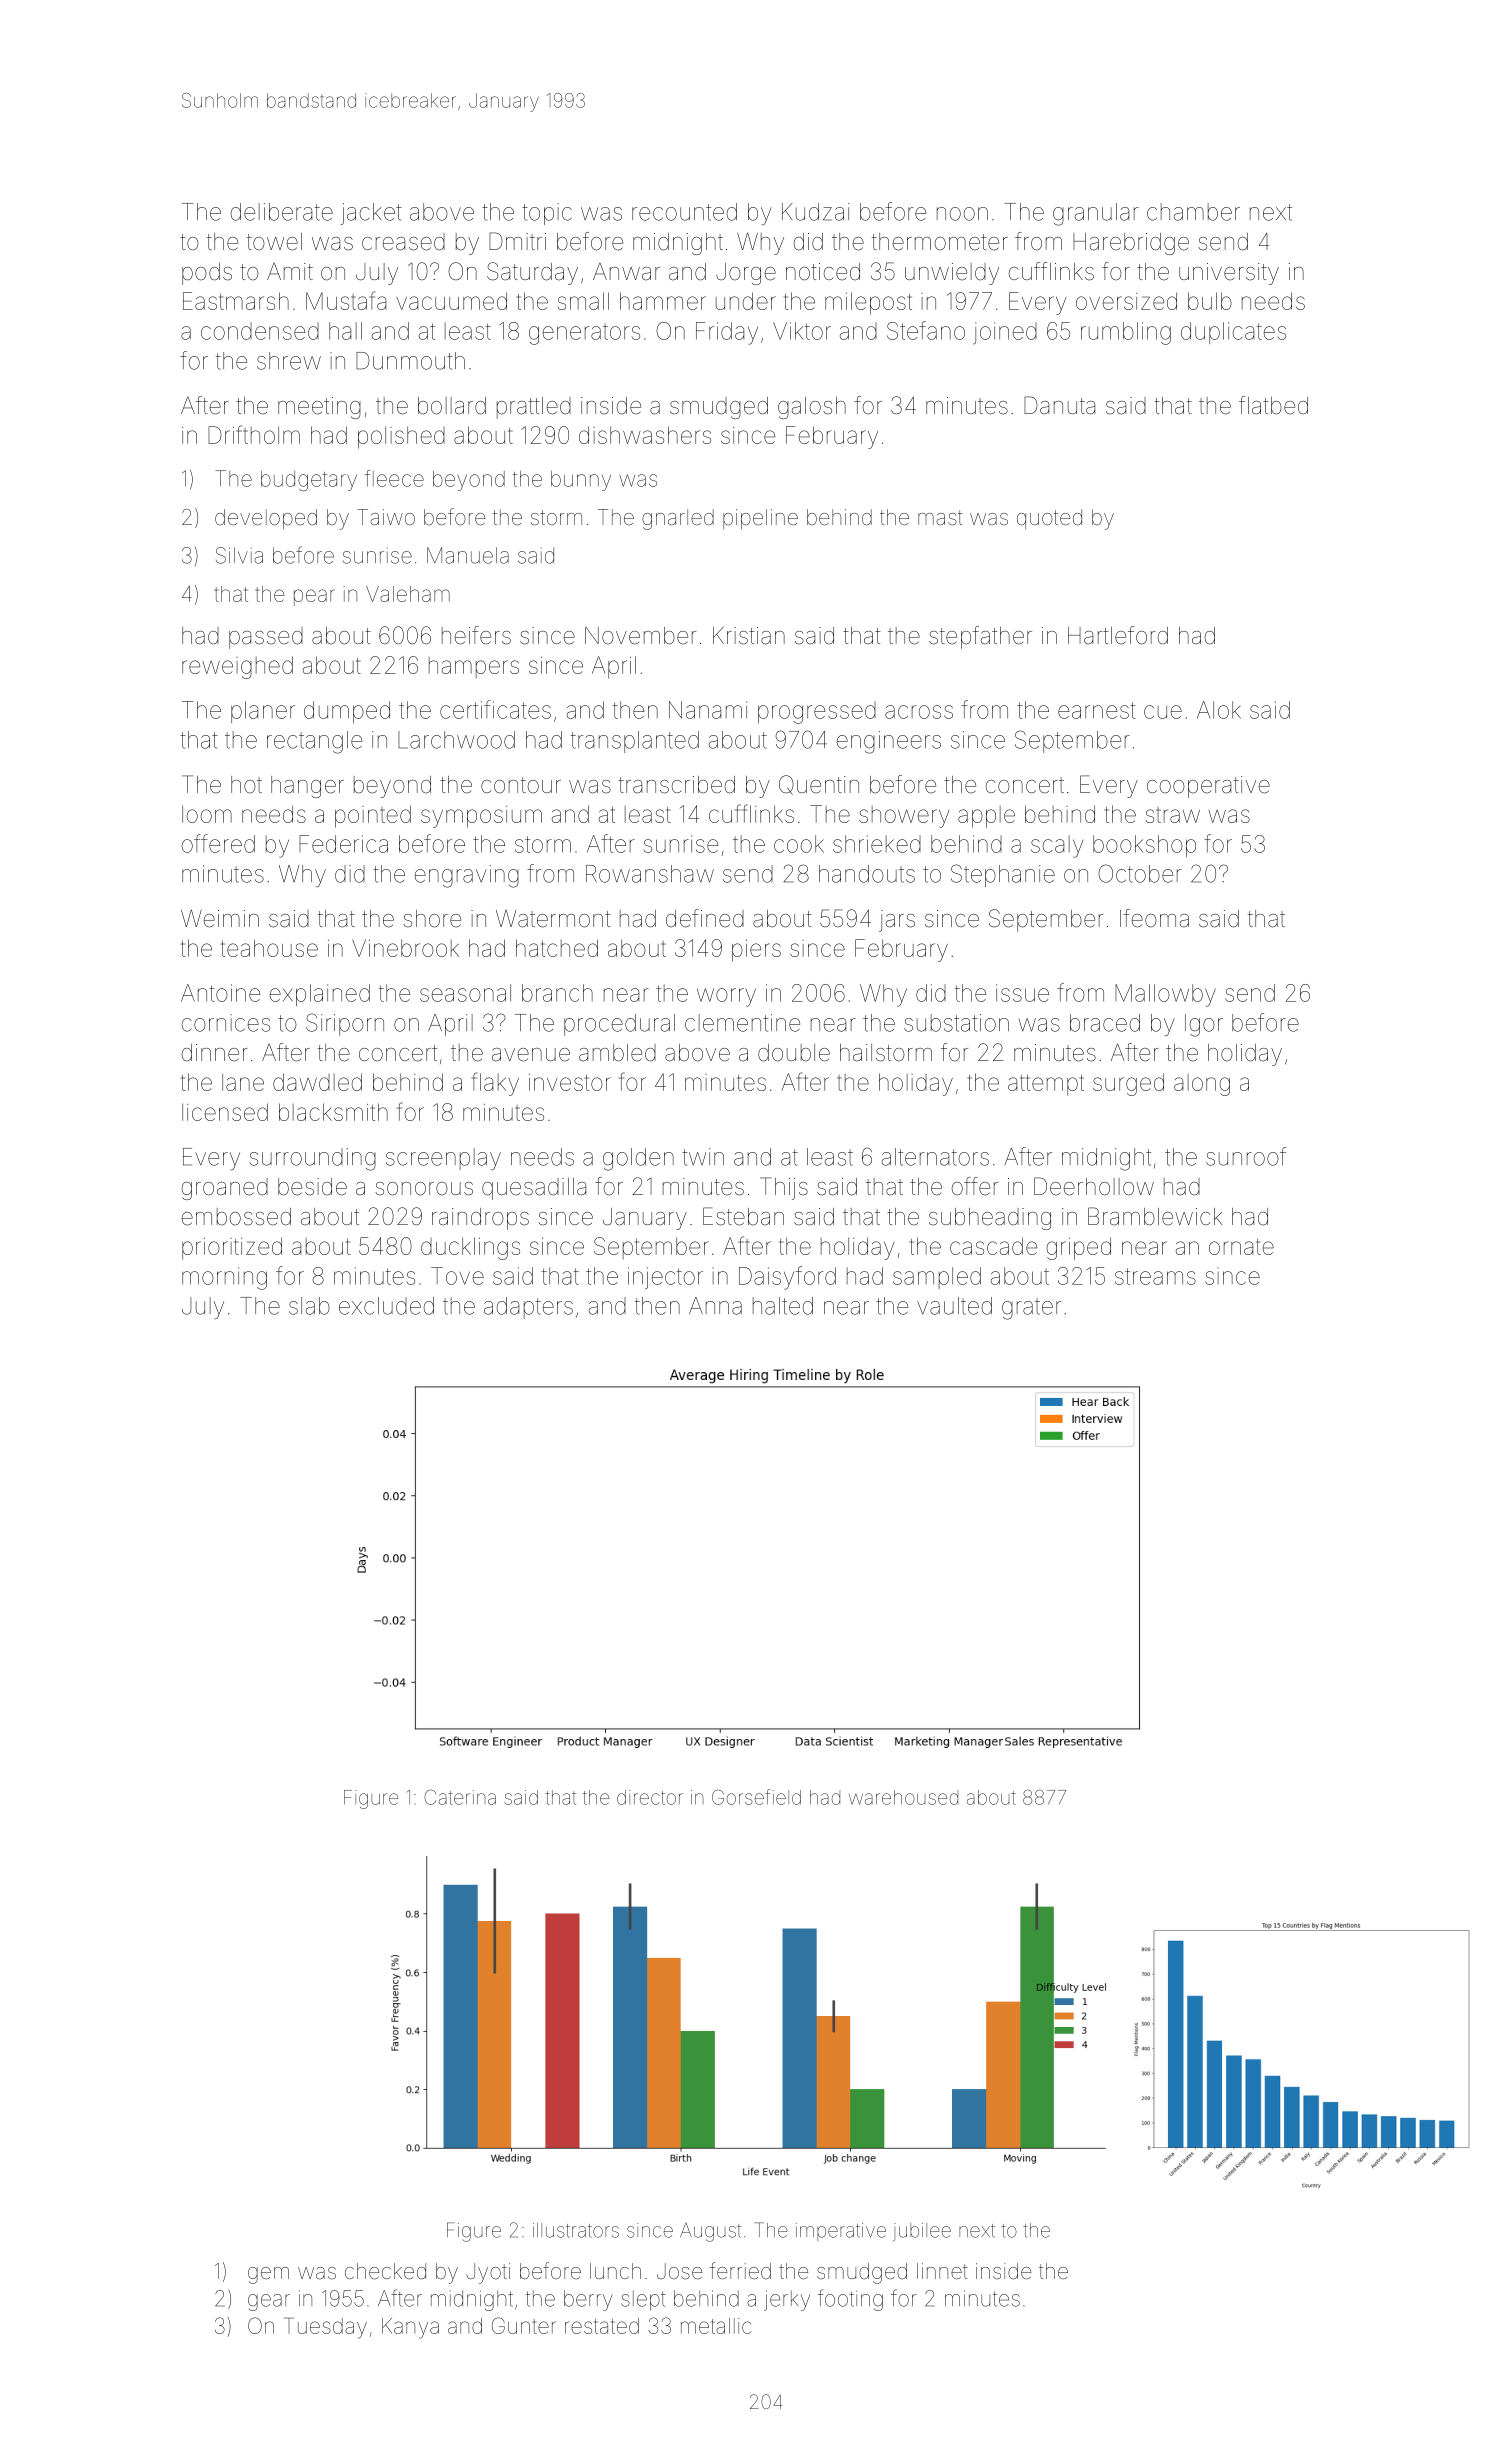 The height and width of the page is (2464, 1496). Describe the element at coordinates (557, 948) in the page. I see `hatched` at that location.
